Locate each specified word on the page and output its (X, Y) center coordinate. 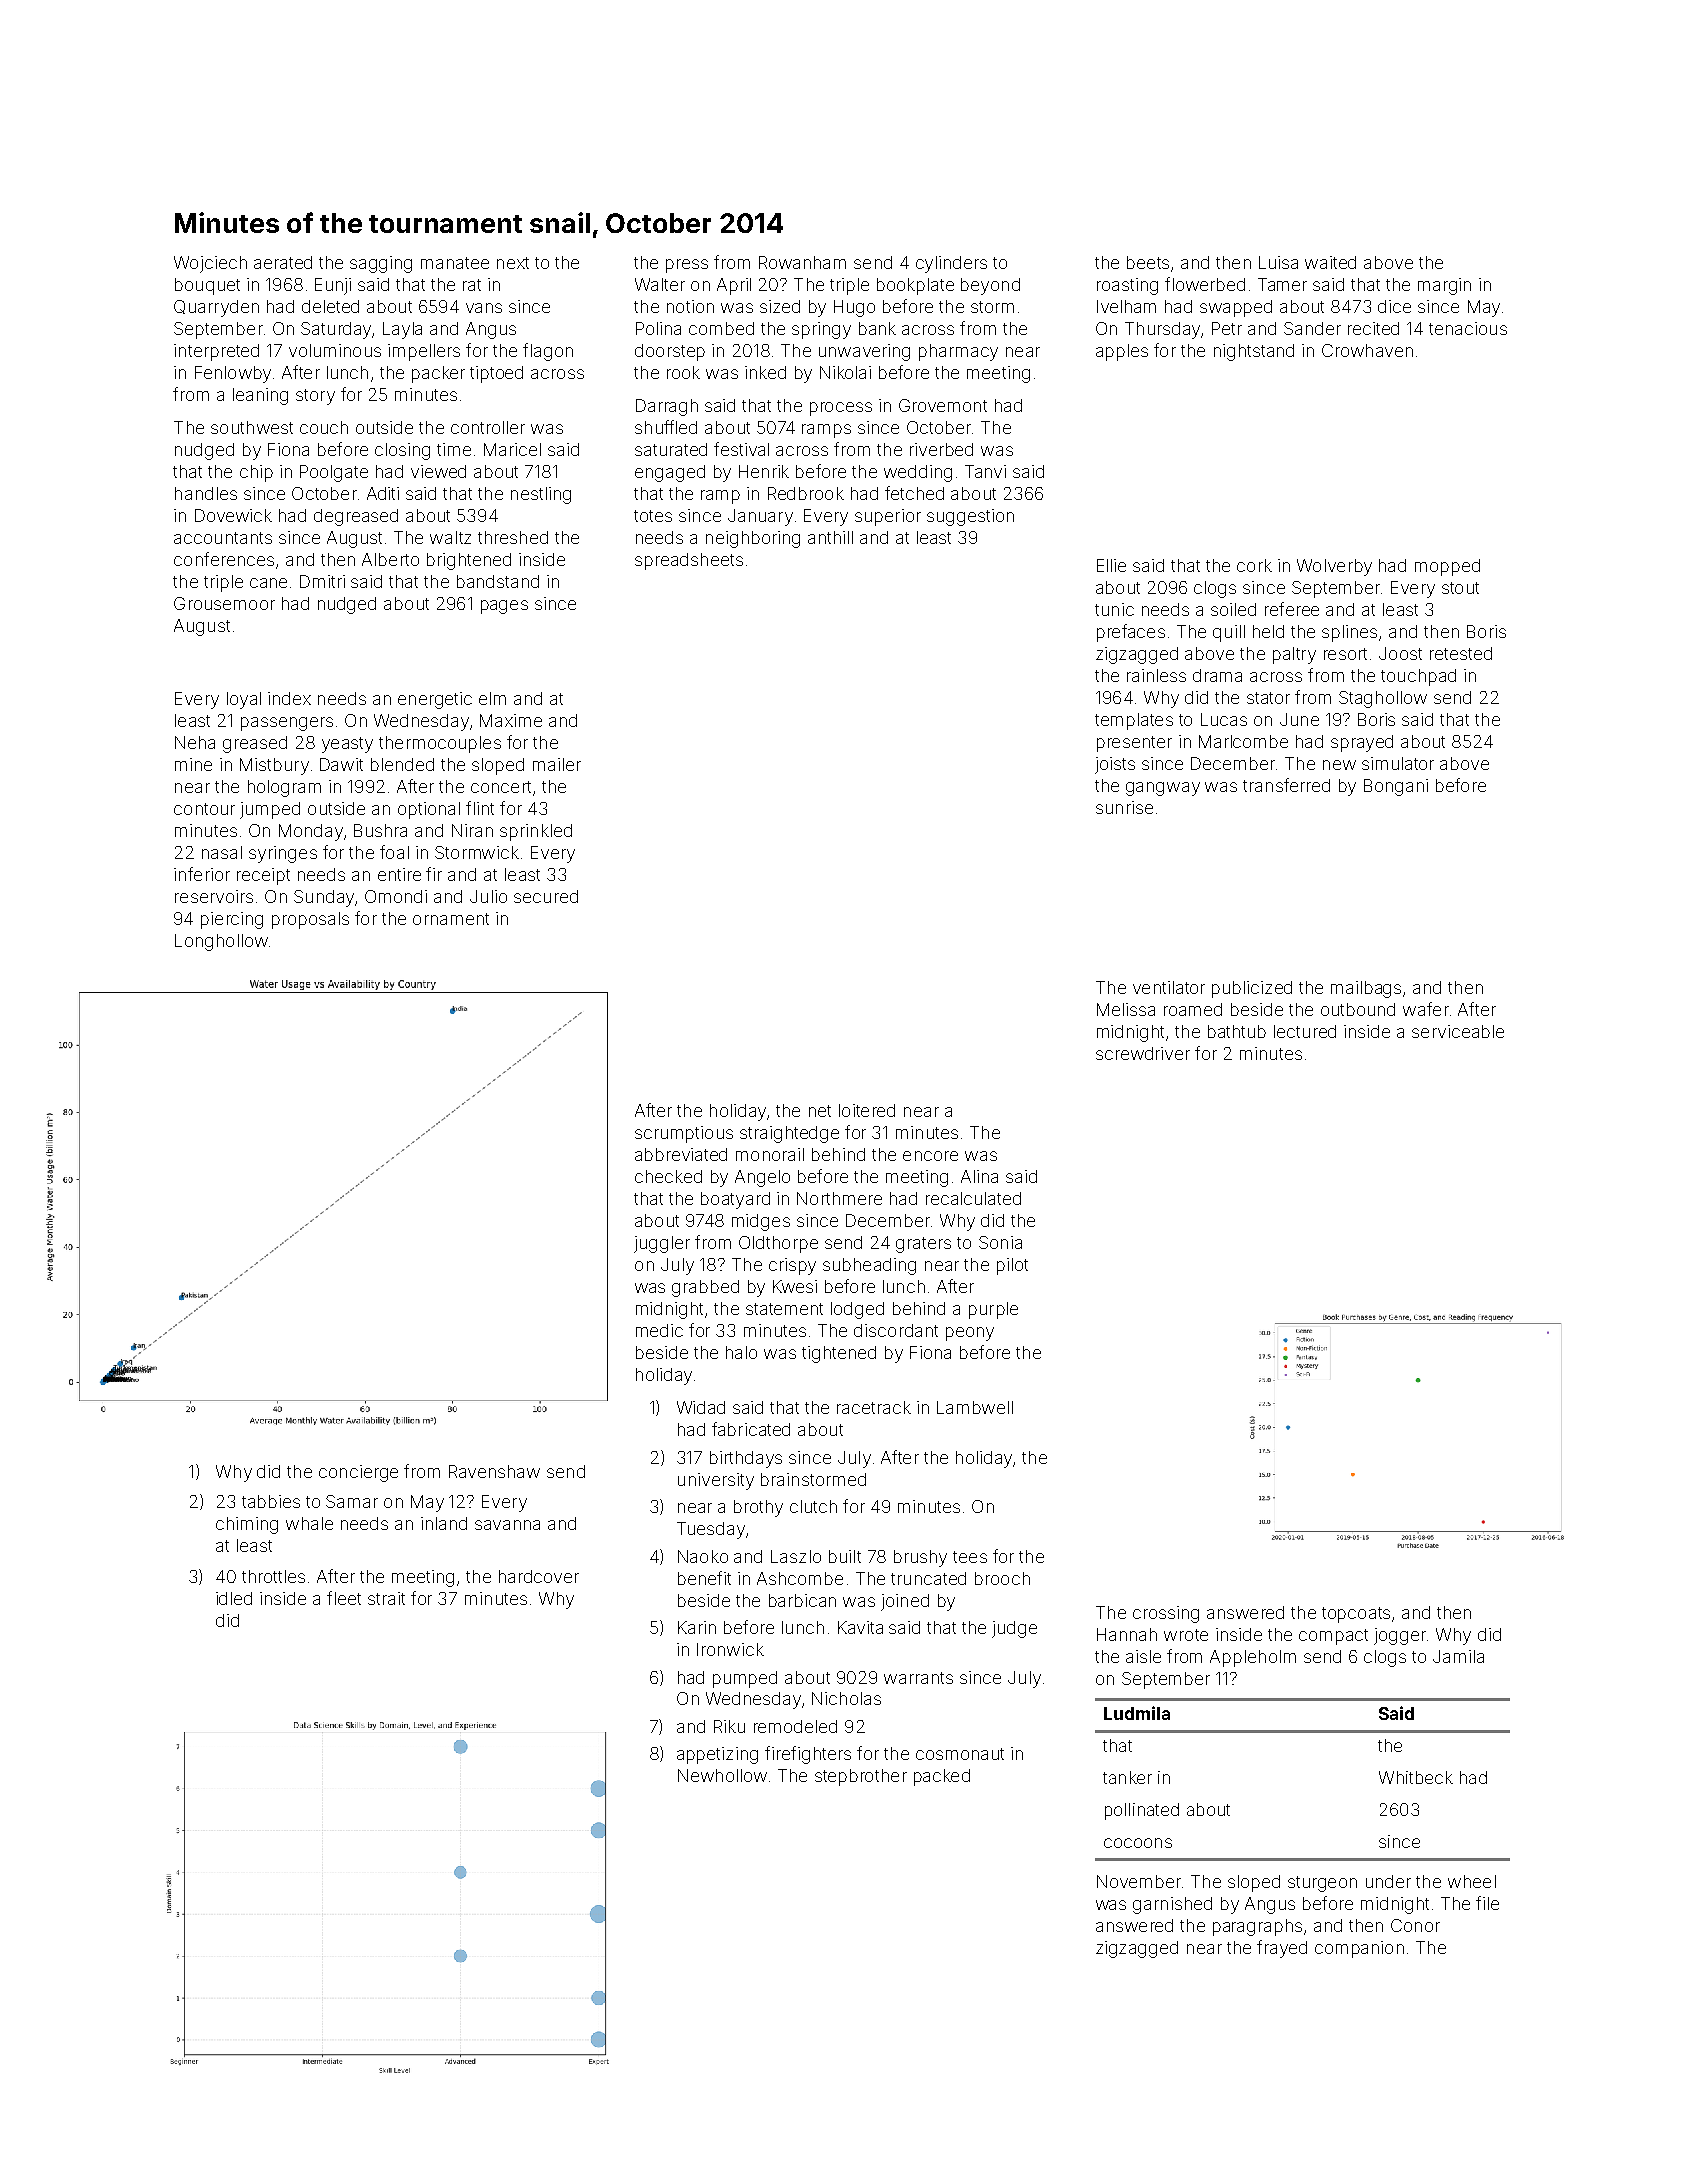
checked (668, 1176)
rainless (1156, 675)
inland (444, 1523)
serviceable (1458, 1031)
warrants (918, 1678)
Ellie (1111, 565)
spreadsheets (689, 561)
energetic (435, 700)
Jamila (1458, 1656)
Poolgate (334, 473)
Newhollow (722, 1775)
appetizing (717, 1755)
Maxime (511, 720)
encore (930, 1156)
